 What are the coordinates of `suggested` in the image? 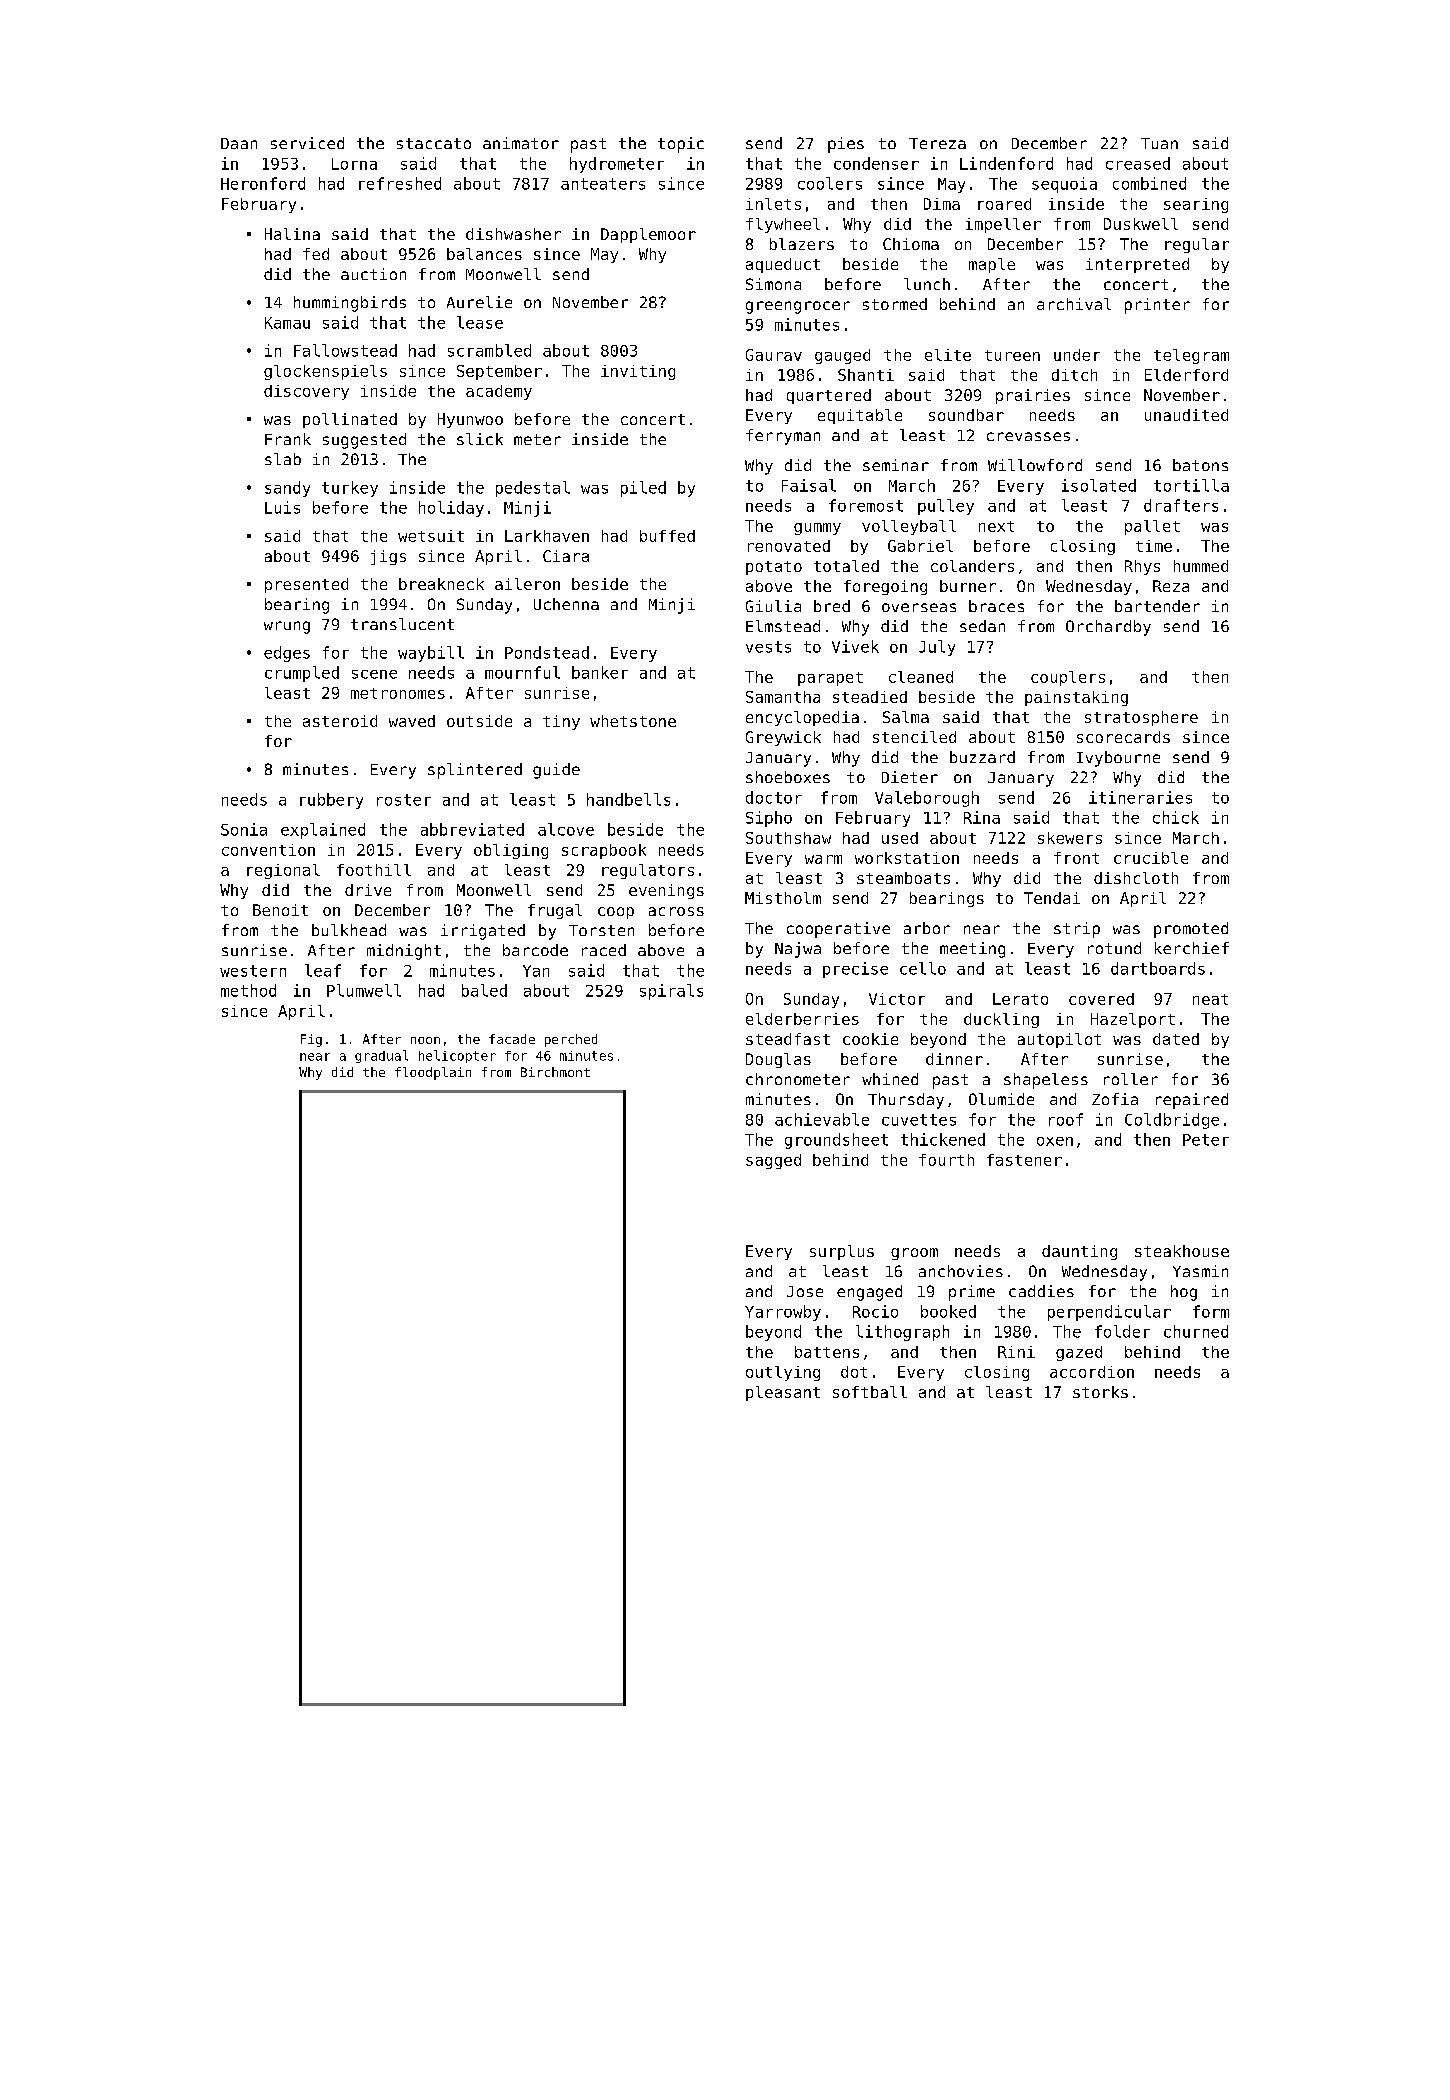 It's located at (364, 441).
